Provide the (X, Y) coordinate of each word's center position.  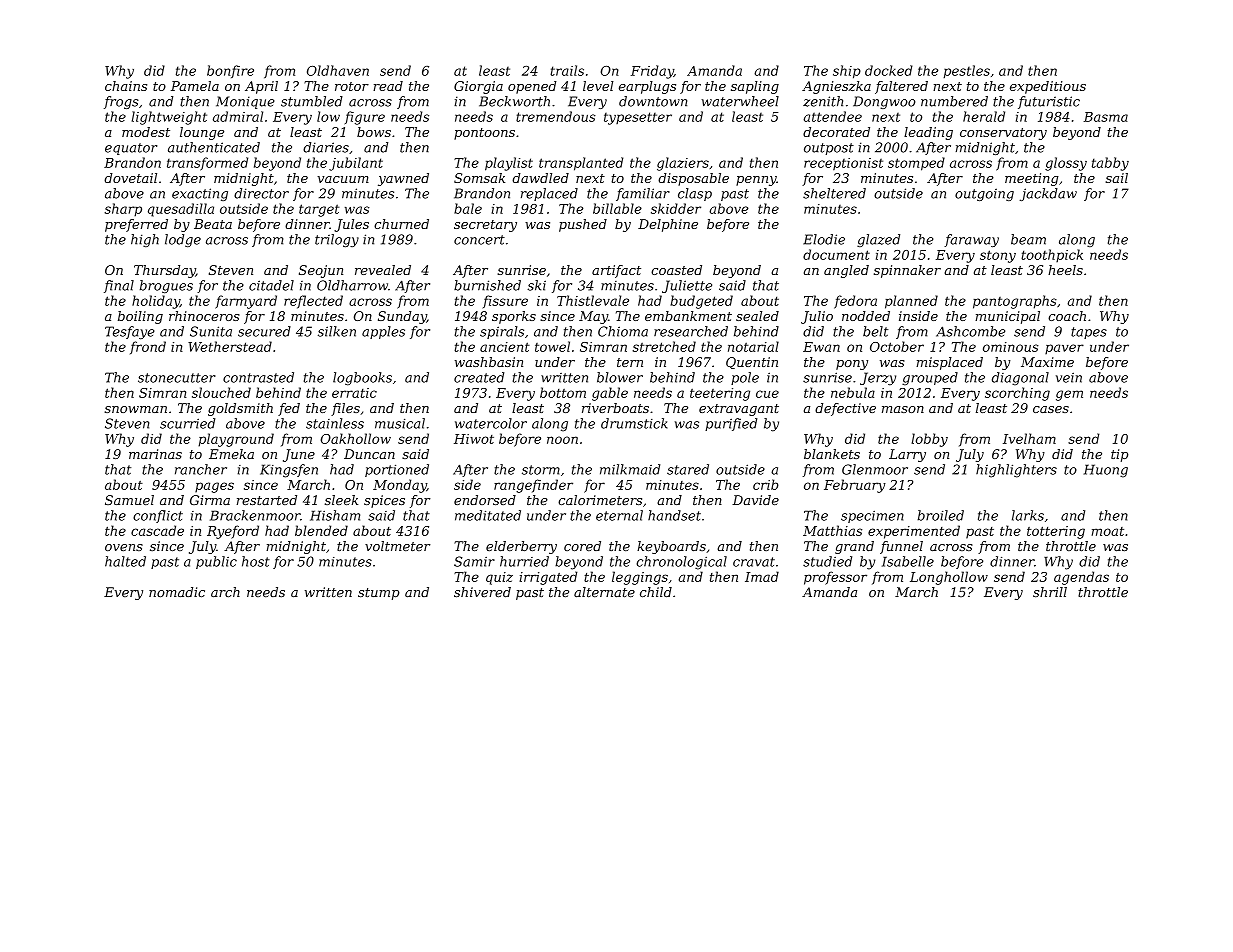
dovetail (130, 178)
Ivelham (1029, 438)
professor (835, 578)
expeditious (1048, 87)
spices (384, 501)
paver (1064, 349)
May (593, 317)
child (656, 592)
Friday (652, 72)
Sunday (402, 317)
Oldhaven (338, 70)
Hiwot (474, 439)
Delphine (668, 225)
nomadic (177, 592)
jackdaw (1048, 194)
